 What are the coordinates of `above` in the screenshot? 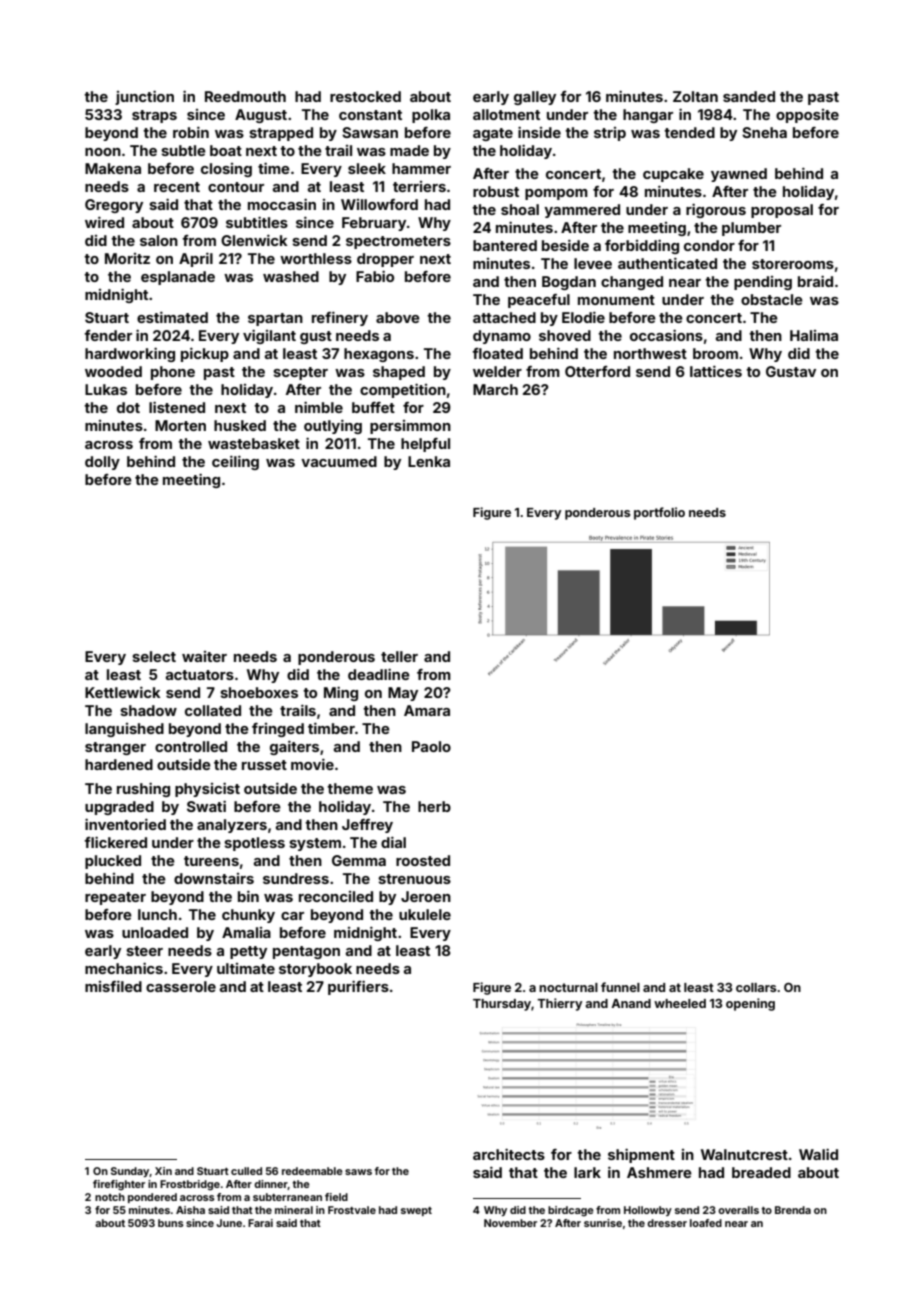 It's located at (398, 317).
